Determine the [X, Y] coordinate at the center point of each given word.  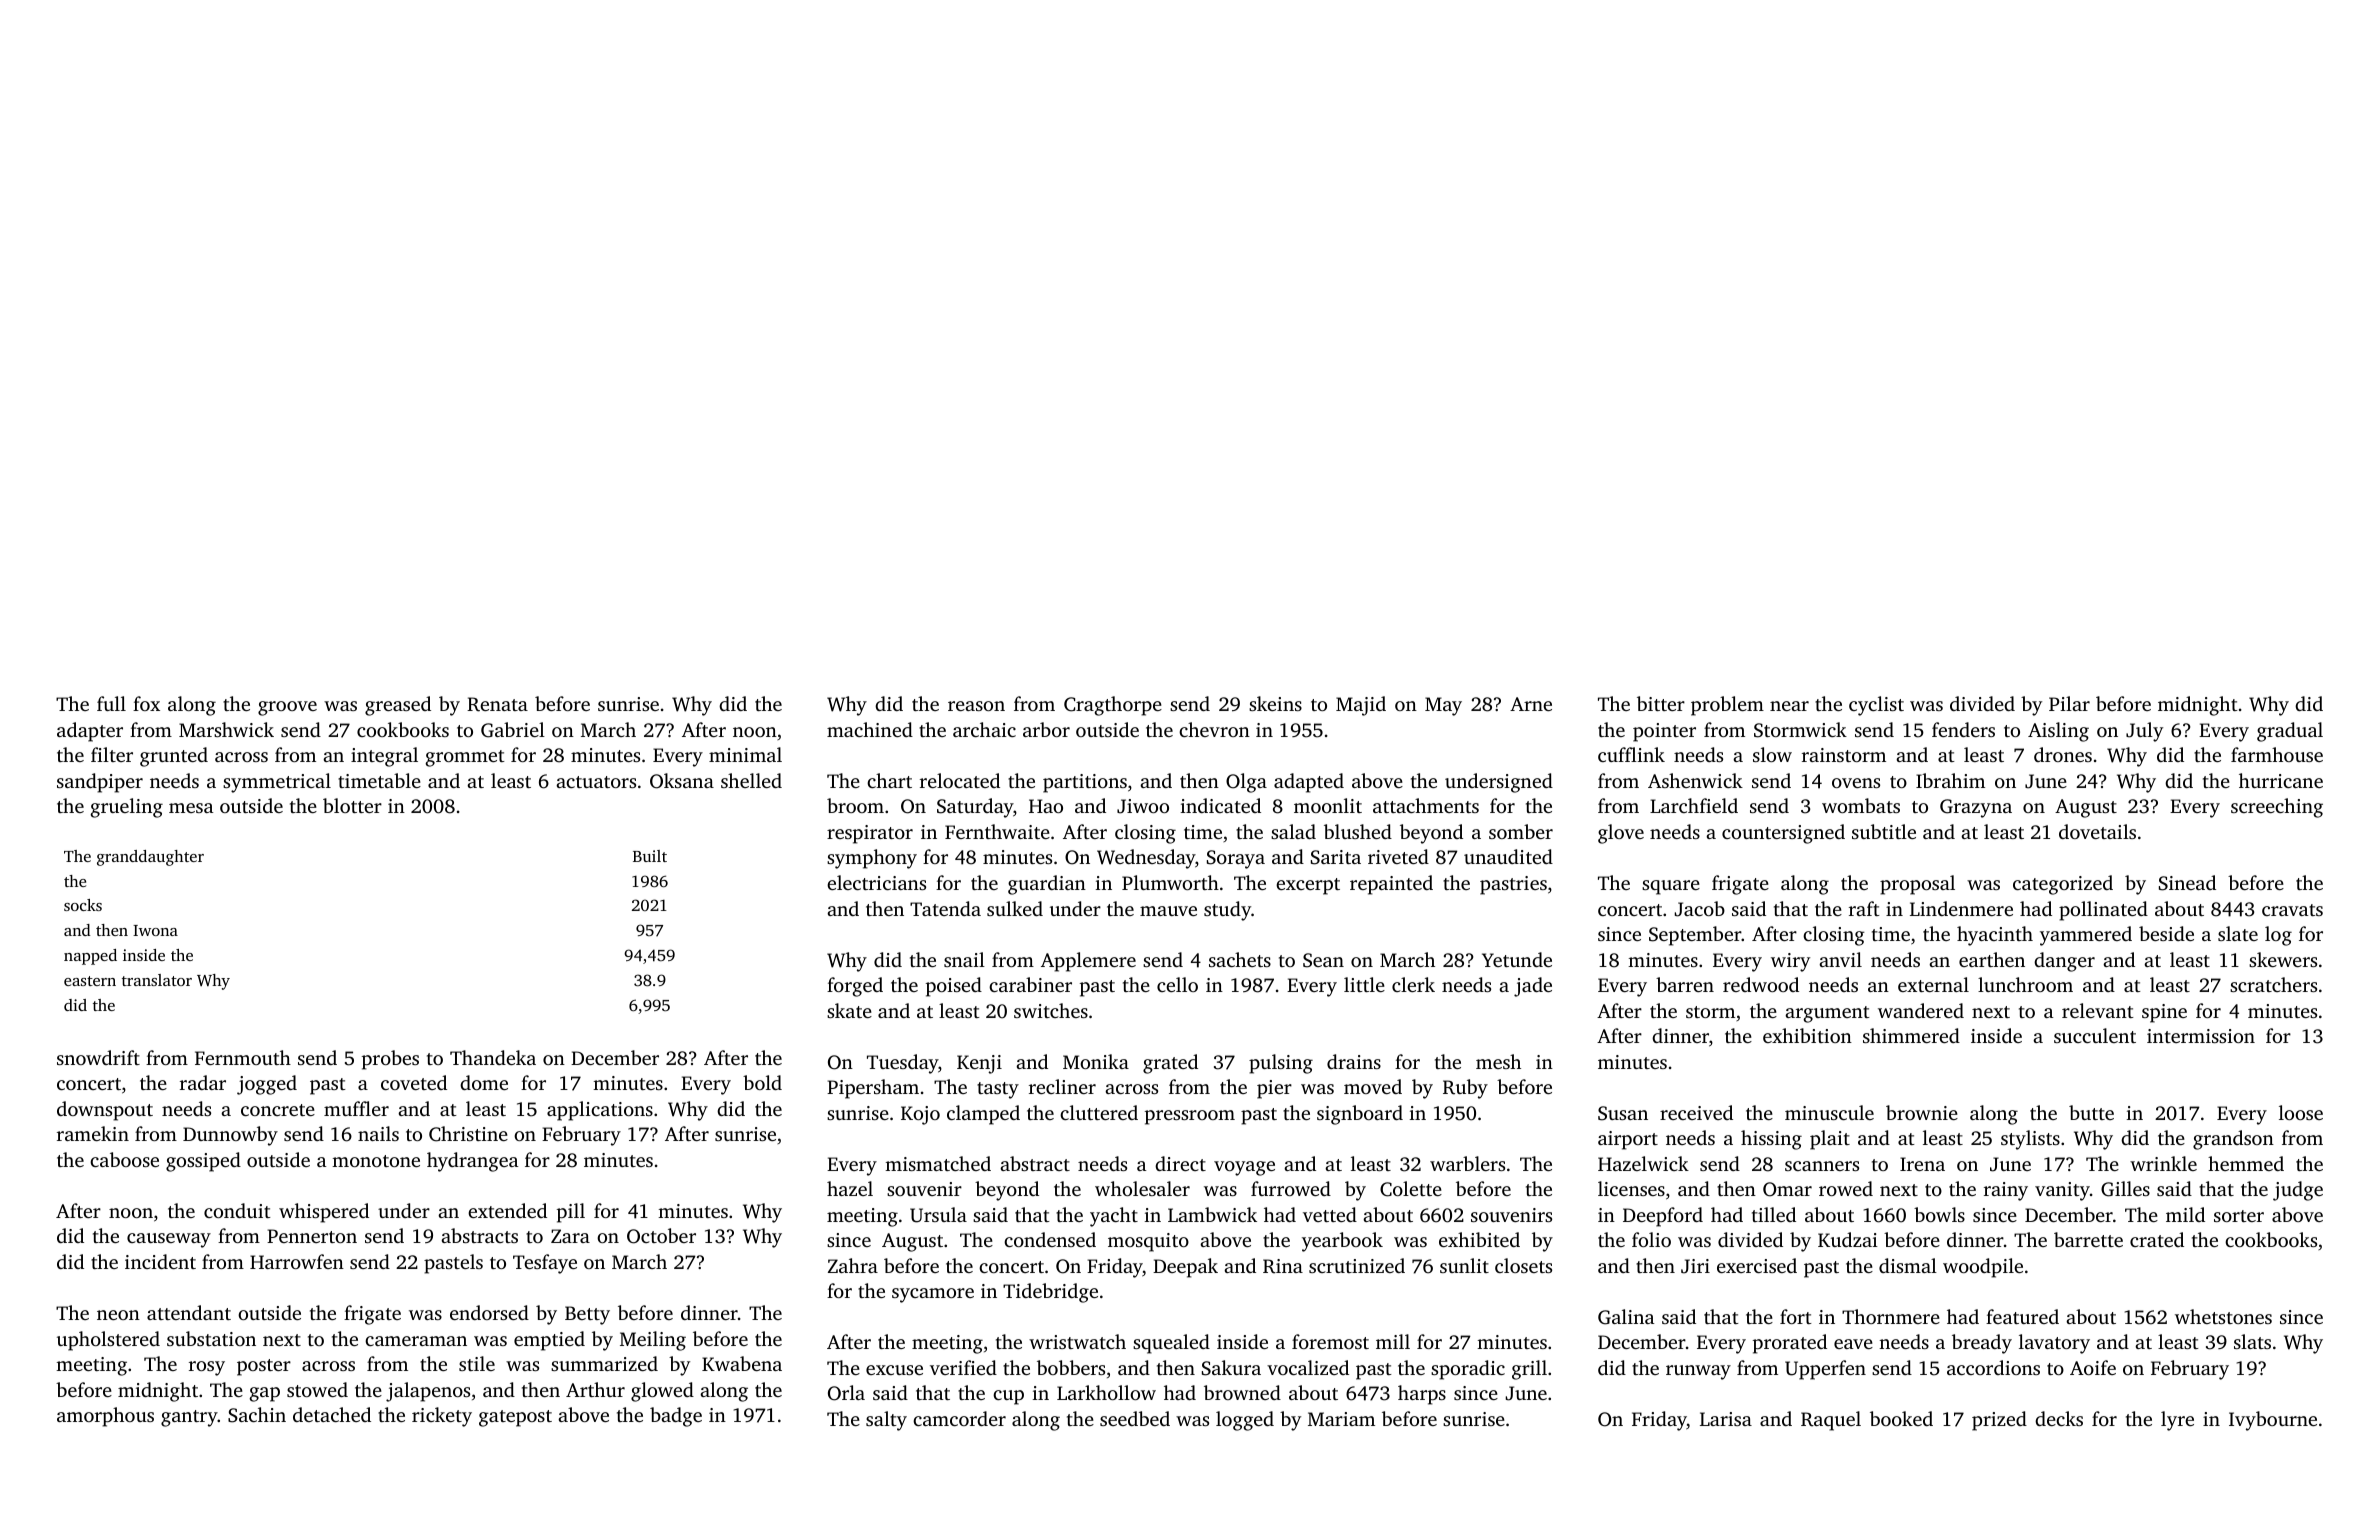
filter [112, 754]
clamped [983, 1115]
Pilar [2069, 703]
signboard [1360, 1115]
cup [1008, 1397]
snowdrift [98, 1057]
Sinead [2187, 883]
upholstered [108, 1341]
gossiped [203, 1162]
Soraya [1236, 859]
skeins [1275, 703]
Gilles [2125, 1189]
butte [2091, 1112]
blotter [352, 805]
